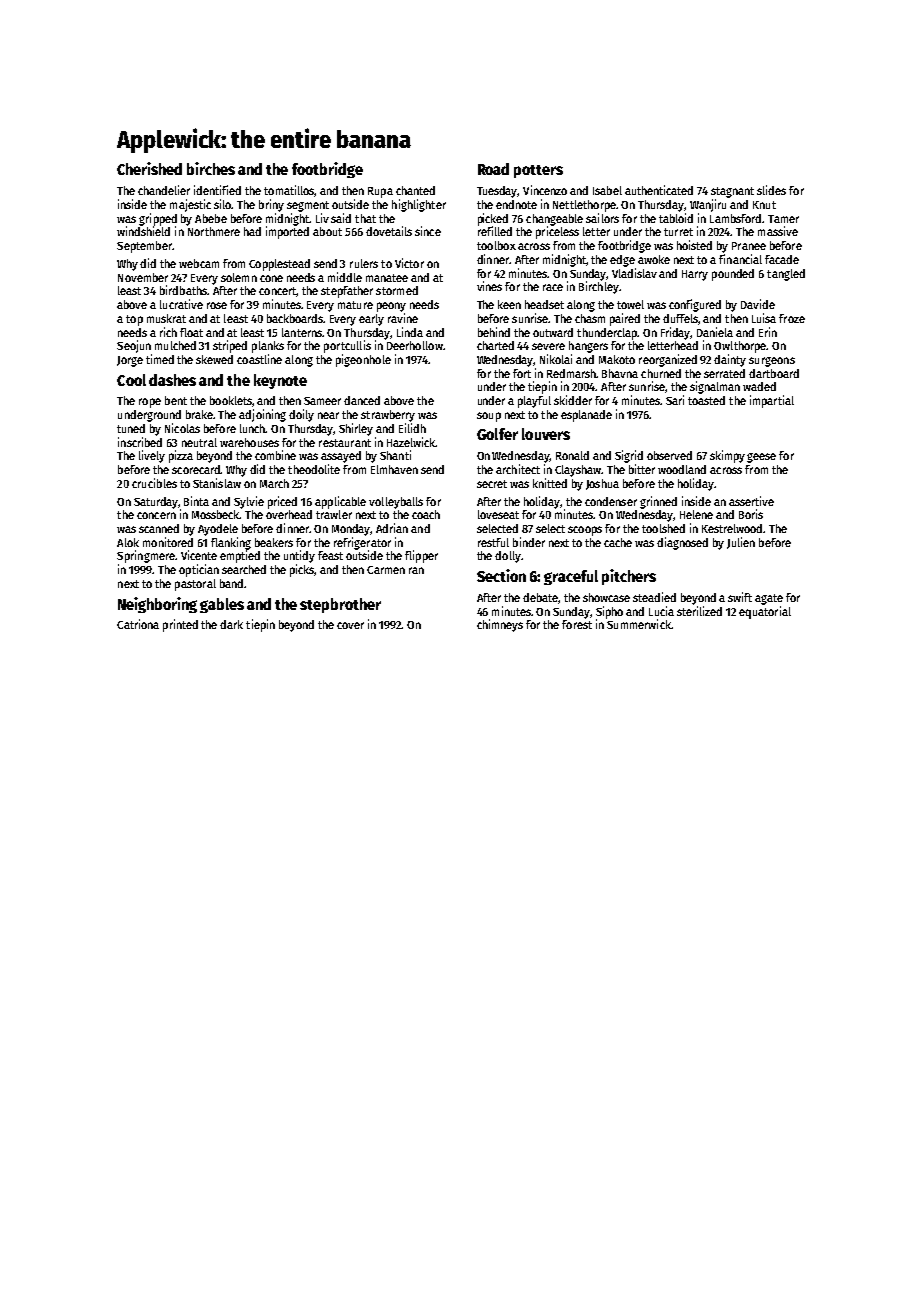  What do you see at coordinates (699, 611) in the screenshot?
I see `sterilized` at bounding box center [699, 611].
